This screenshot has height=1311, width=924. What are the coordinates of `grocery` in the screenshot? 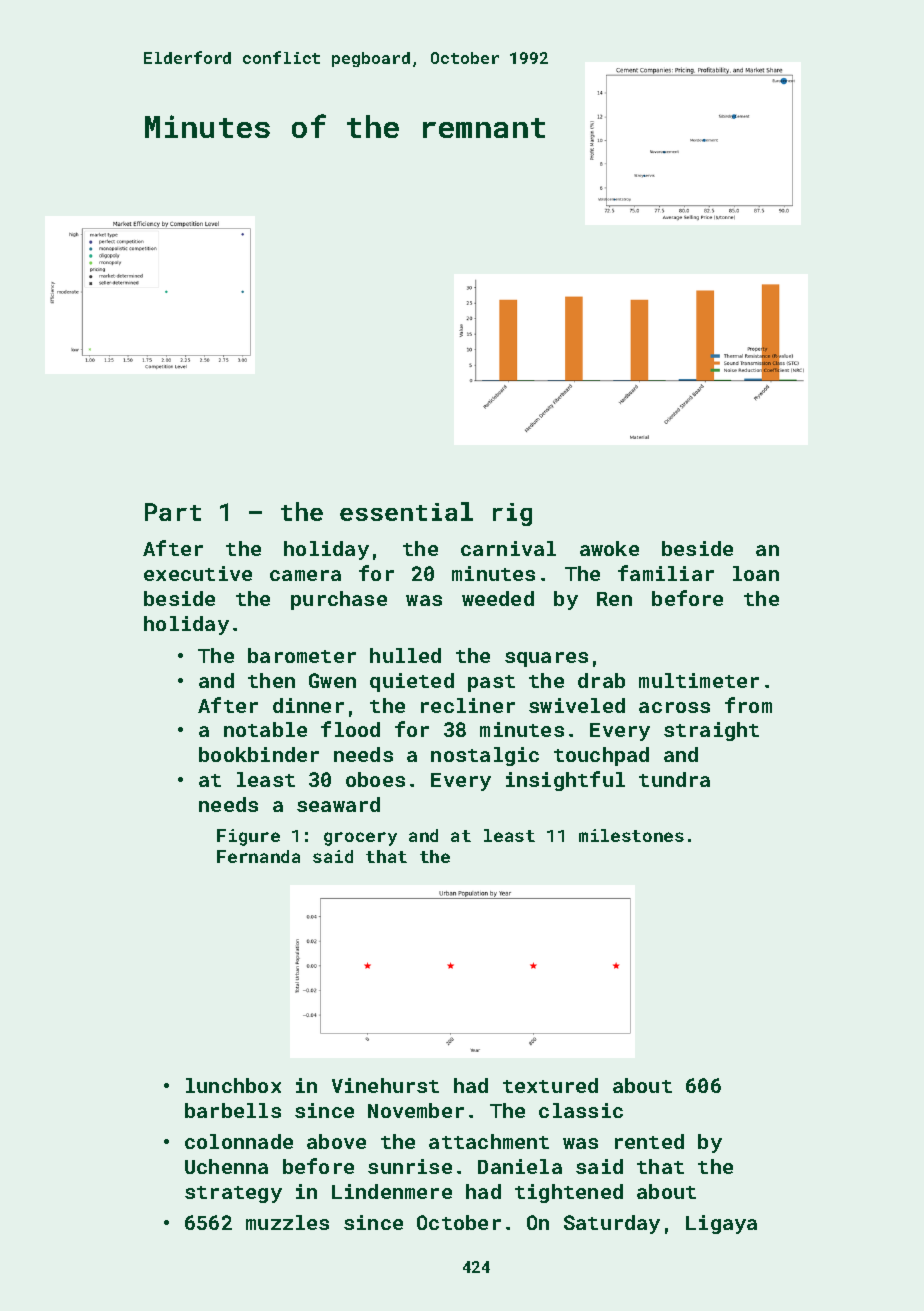 It's located at (360, 839).
